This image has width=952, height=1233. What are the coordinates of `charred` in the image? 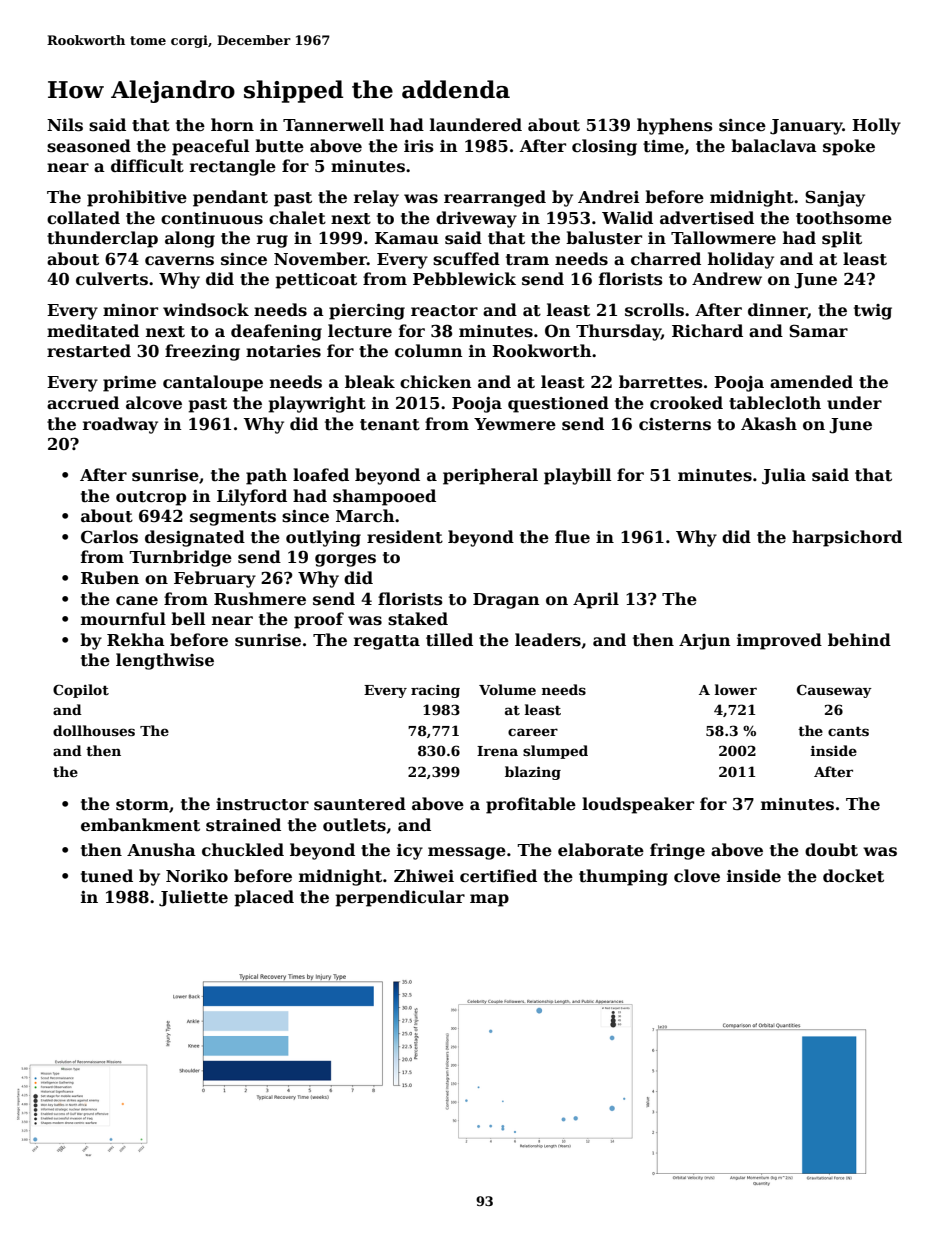 It's located at (666, 259).
